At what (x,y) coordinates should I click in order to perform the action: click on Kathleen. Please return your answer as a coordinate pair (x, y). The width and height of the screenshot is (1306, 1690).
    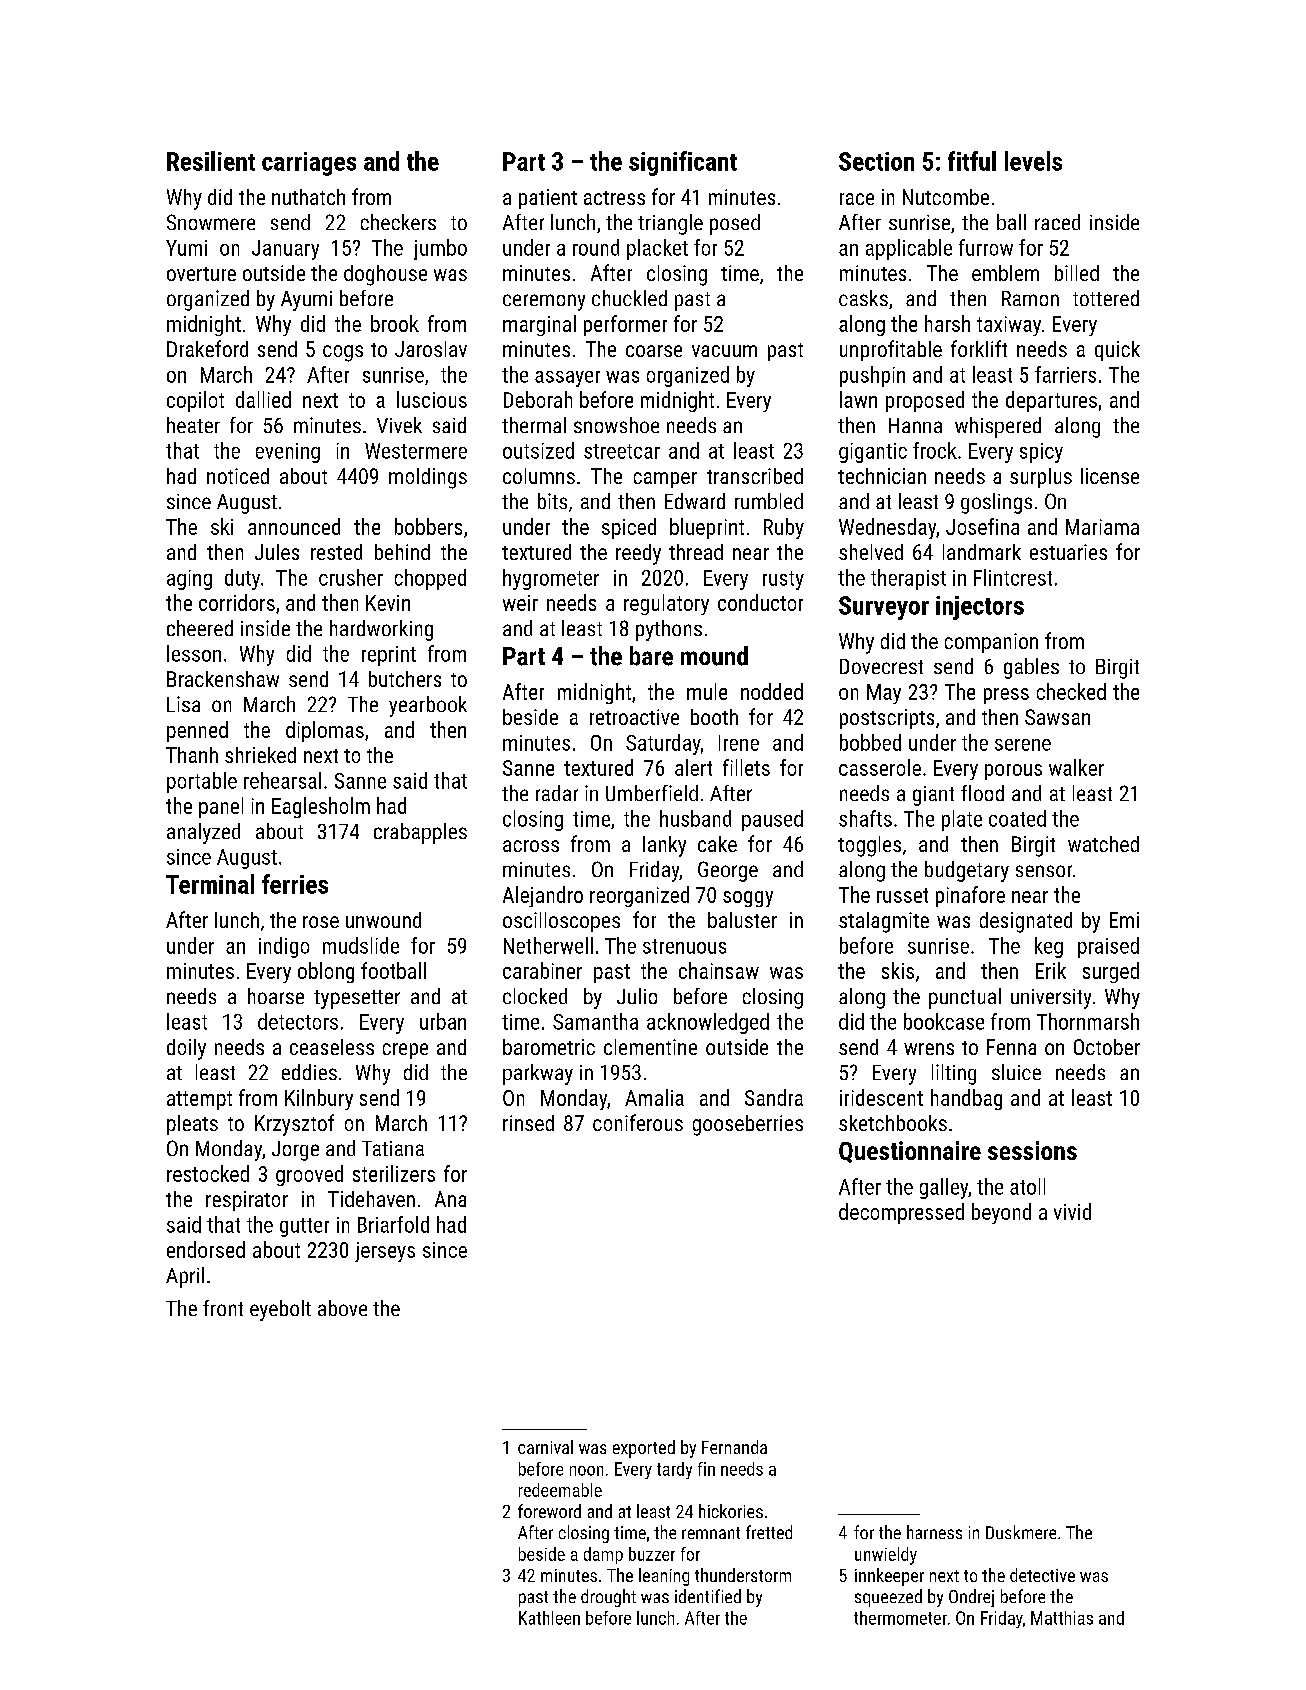
    Looking at the image, I should click on (549, 1618).
